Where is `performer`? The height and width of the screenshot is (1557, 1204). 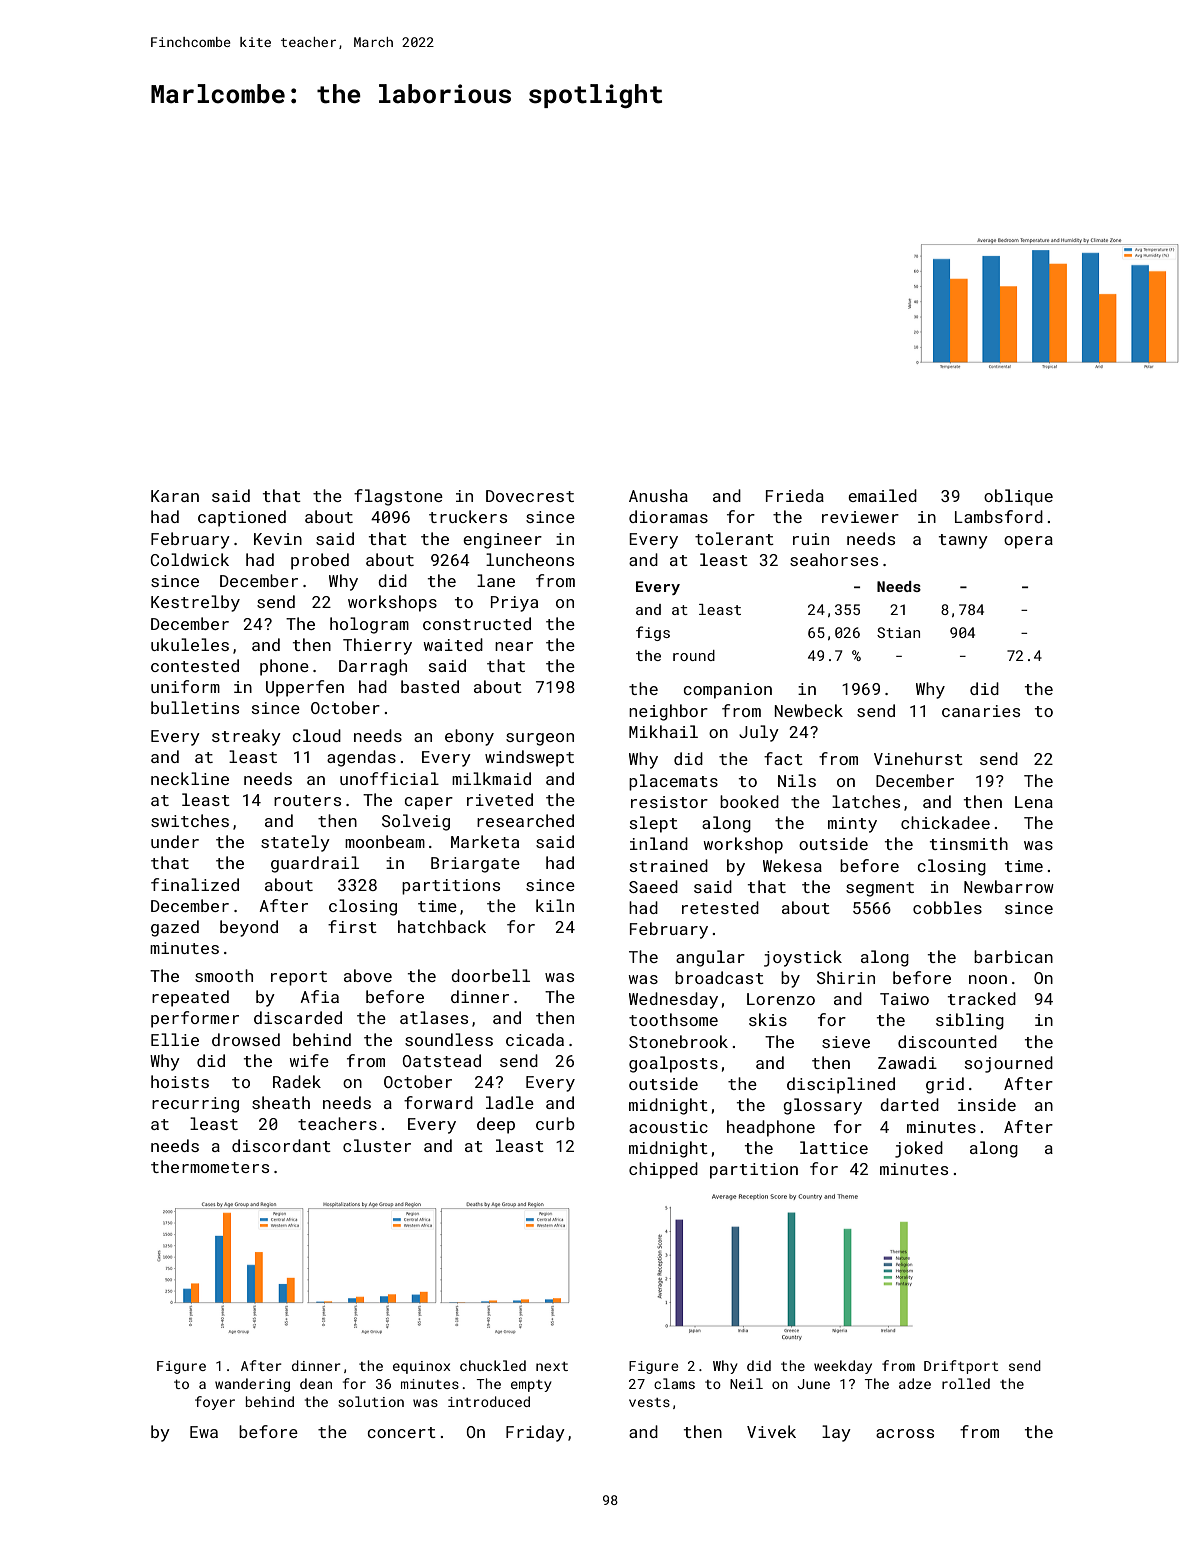
performer is located at coordinates (195, 1019).
